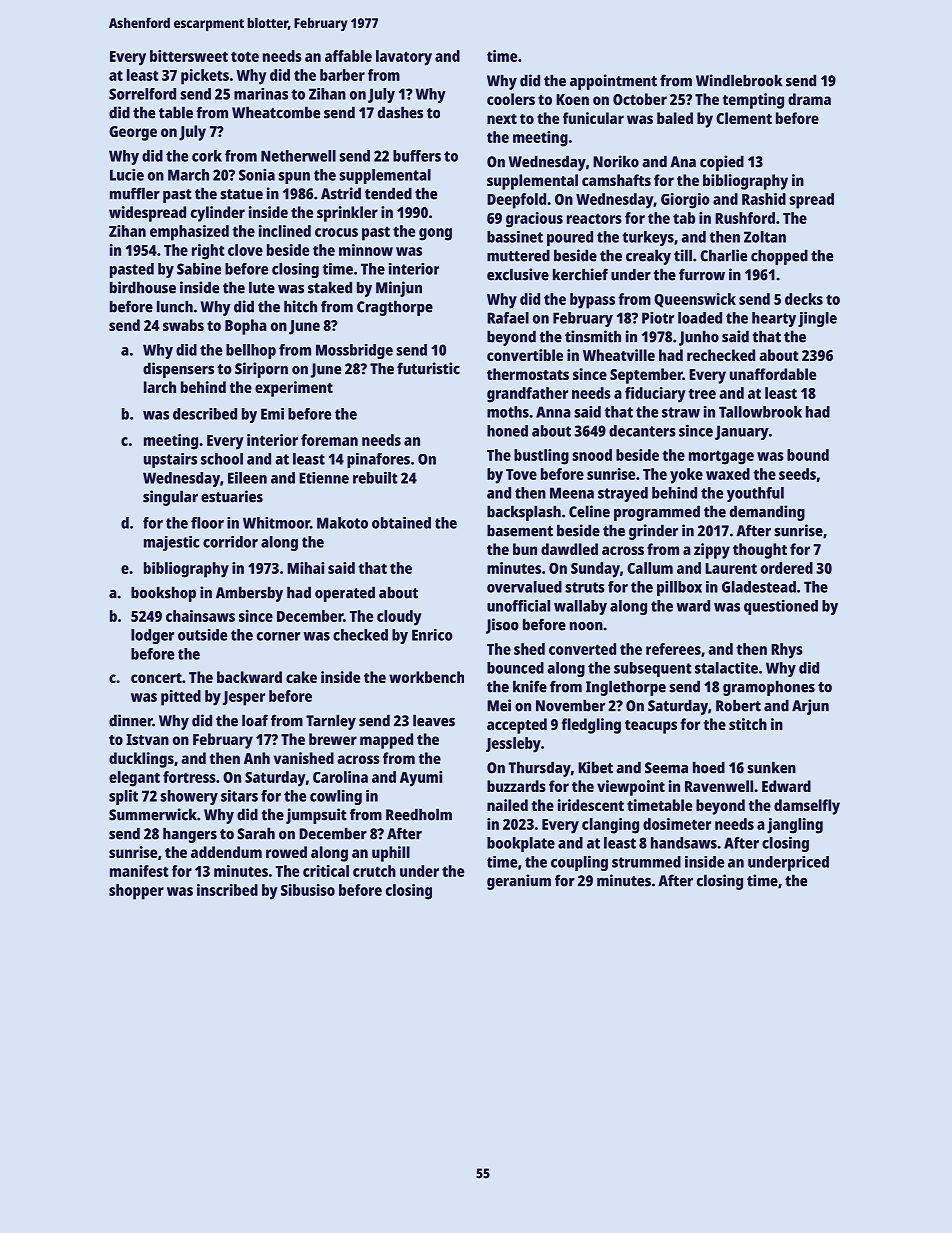 This screenshot has width=952, height=1233. Describe the element at coordinates (640, 99) in the screenshot. I see `October` at that location.
